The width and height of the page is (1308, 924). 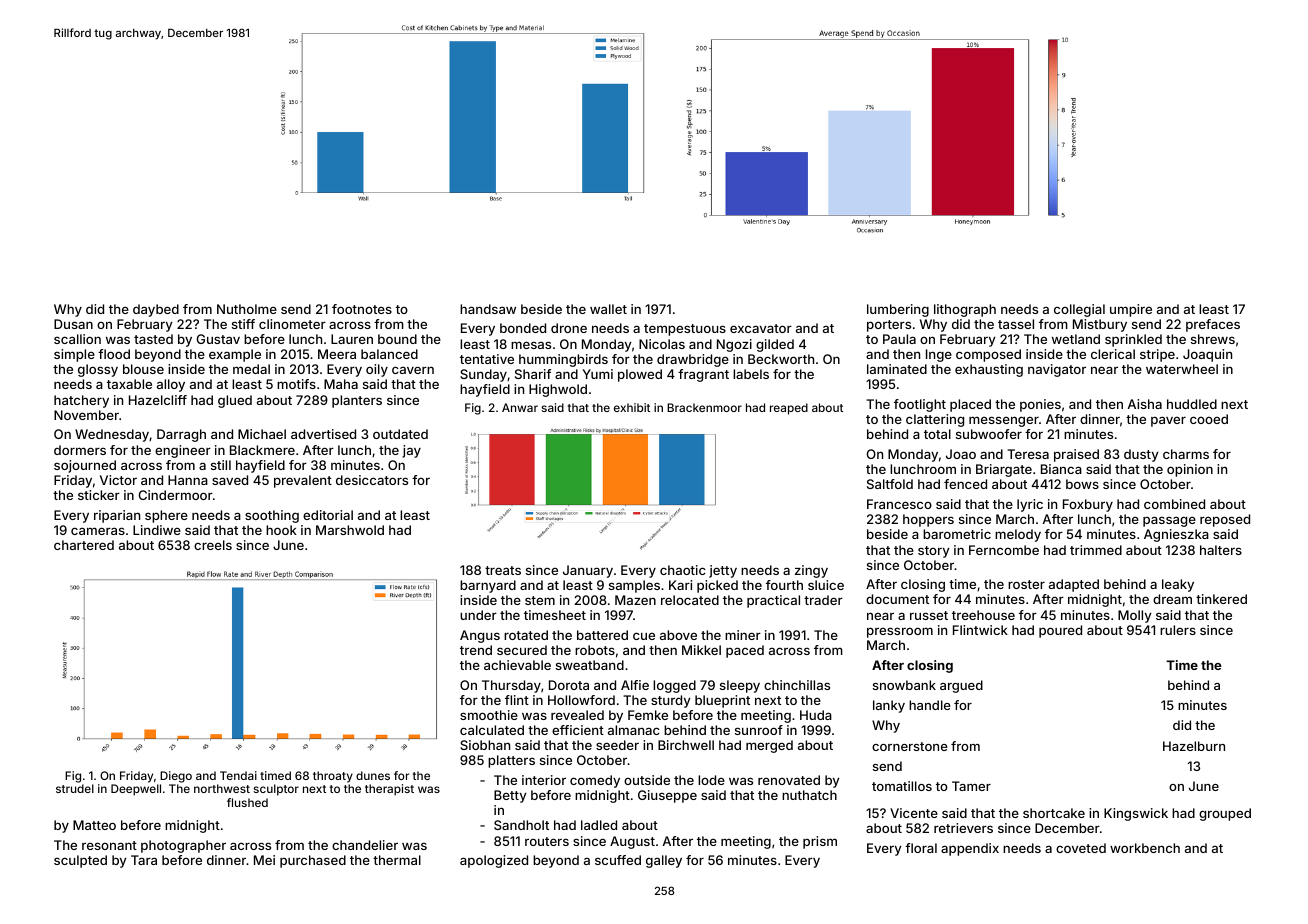 What do you see at coordinates (213, 545) in the page?
I see `creels` at bounding box center [213, 545].
